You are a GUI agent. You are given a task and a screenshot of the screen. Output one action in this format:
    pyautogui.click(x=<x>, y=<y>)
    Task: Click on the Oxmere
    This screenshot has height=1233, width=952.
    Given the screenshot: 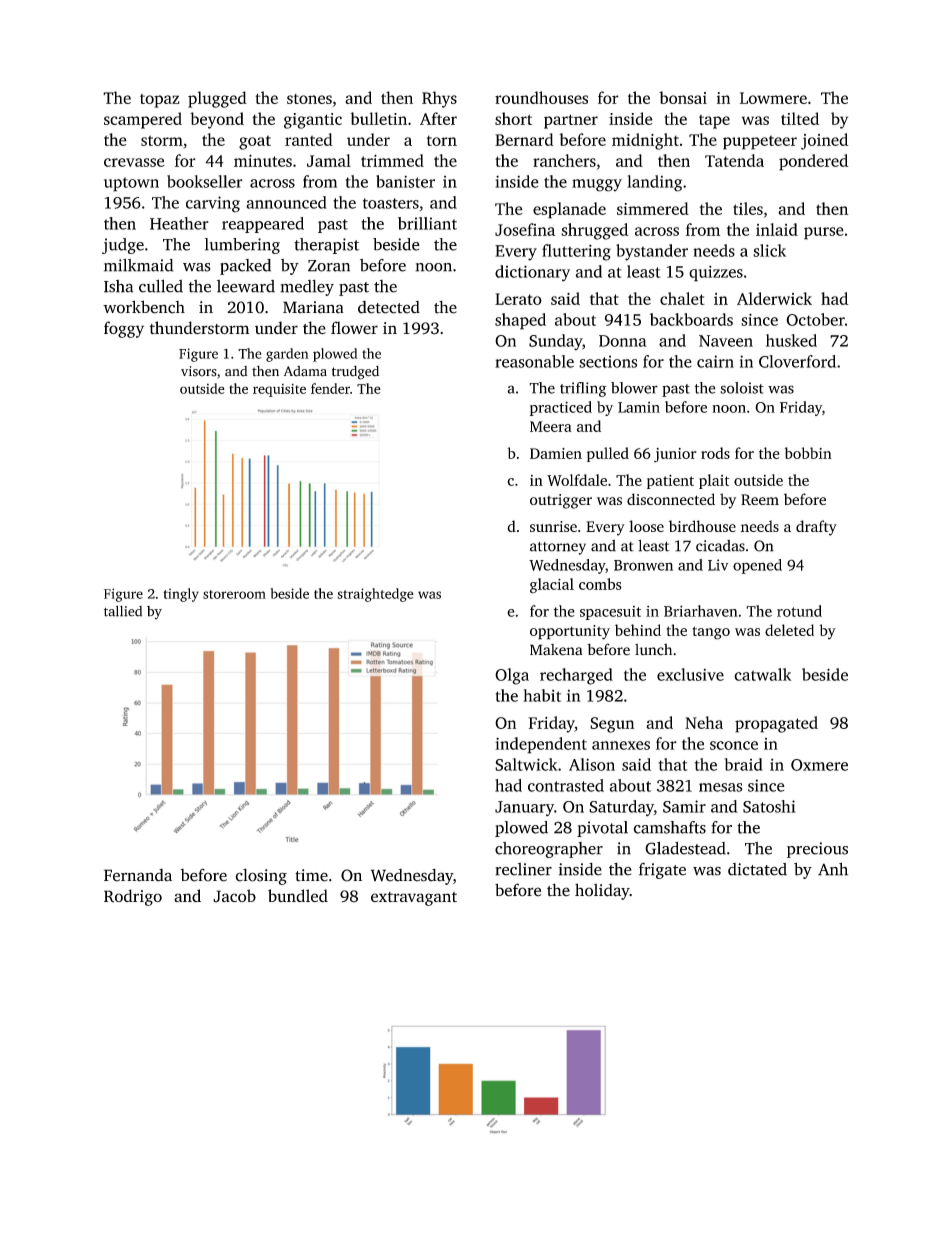 What is the action you would take?
    pyautogui.click(x=819, y=765)
